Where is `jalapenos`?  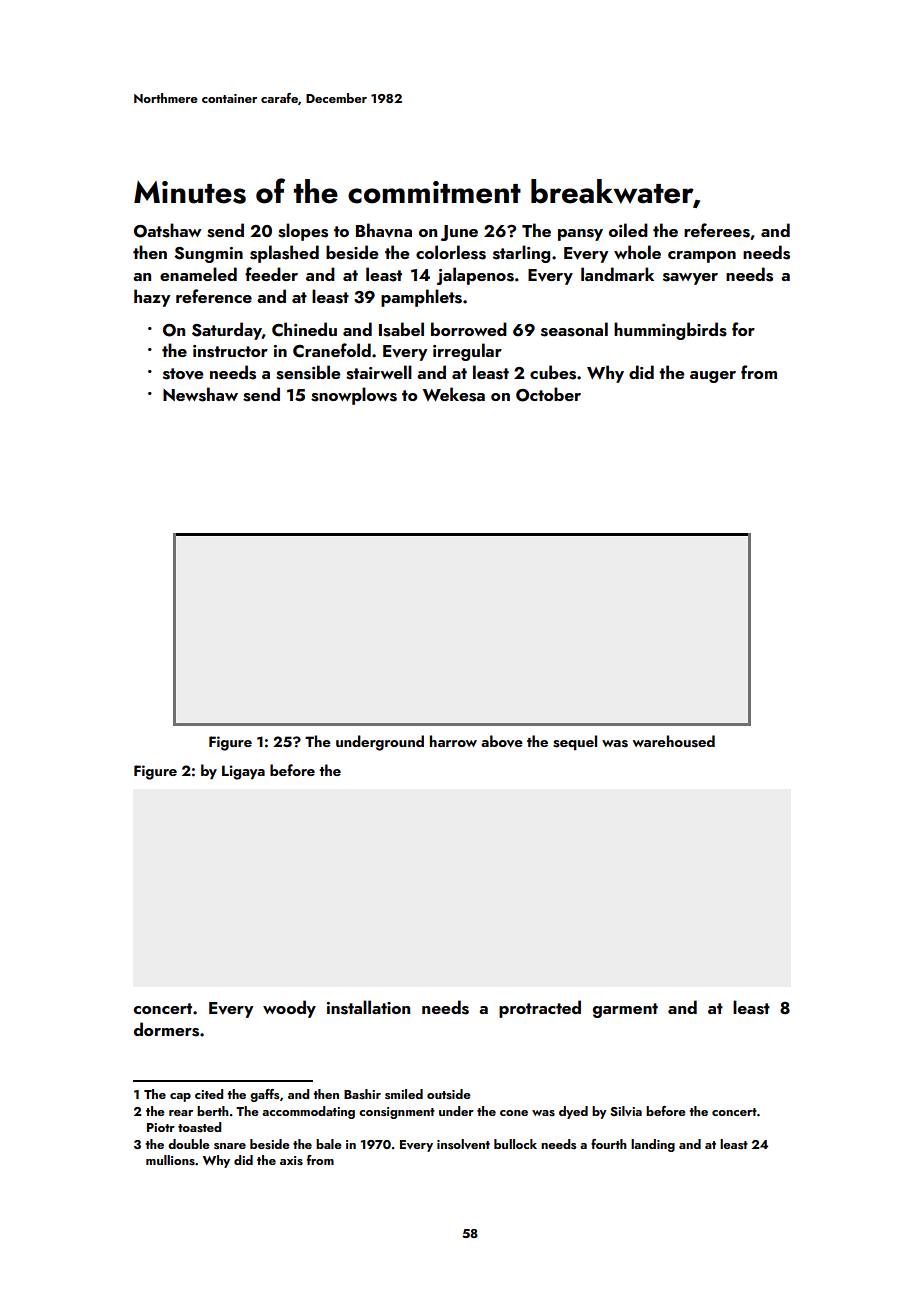
jalapenos is located at coordinates (475, 276).
